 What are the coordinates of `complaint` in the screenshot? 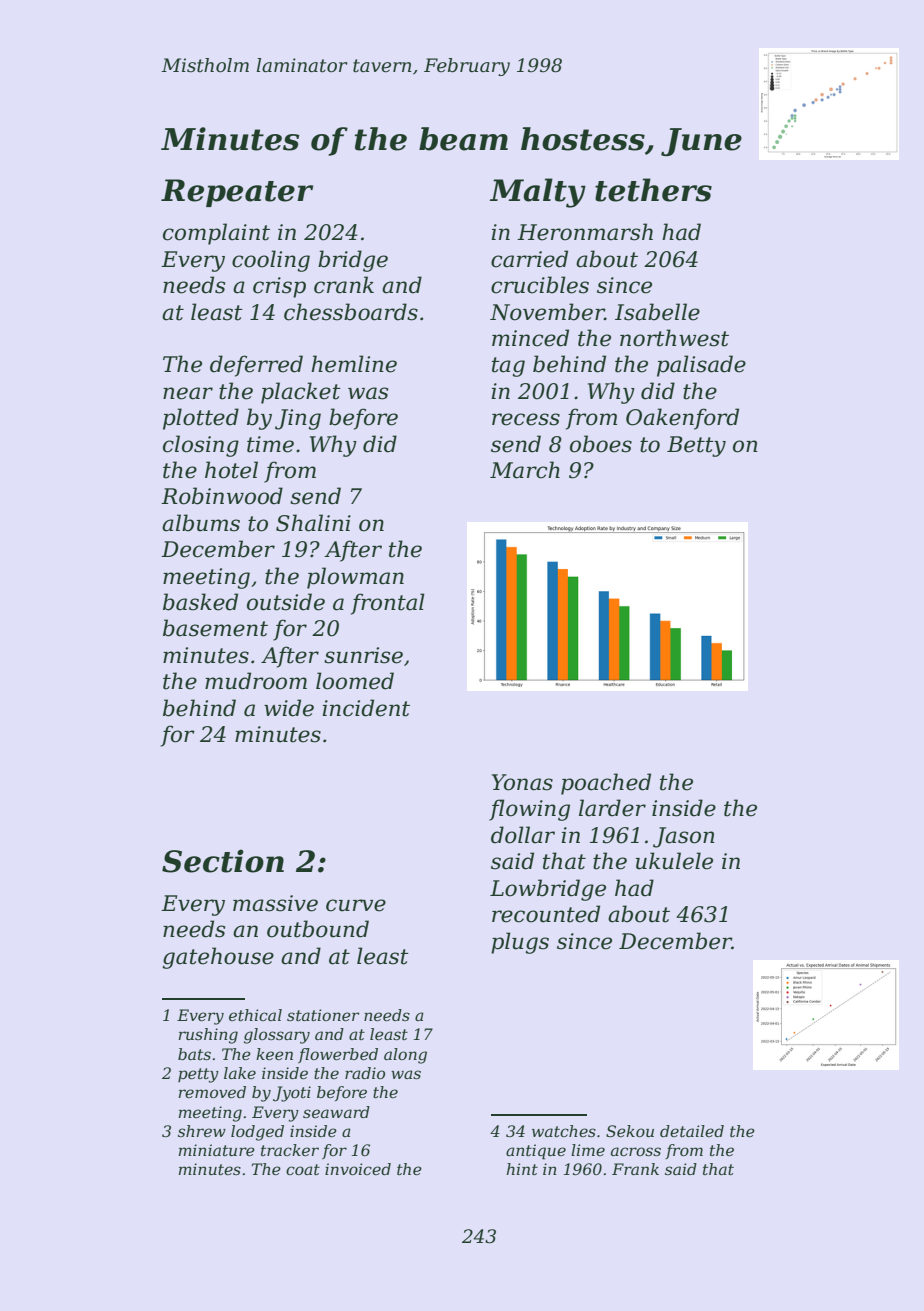 It's located at (216, 234).
